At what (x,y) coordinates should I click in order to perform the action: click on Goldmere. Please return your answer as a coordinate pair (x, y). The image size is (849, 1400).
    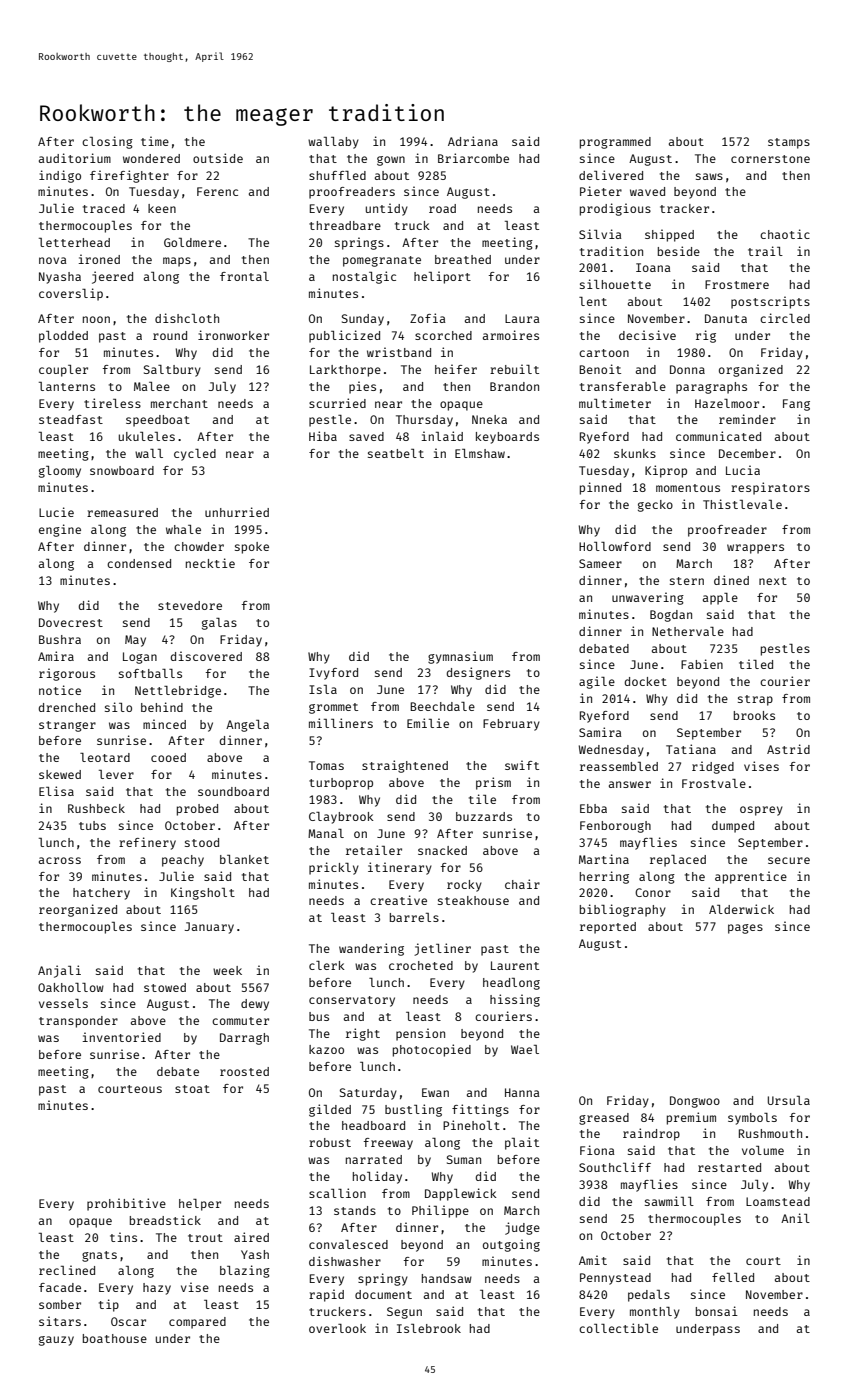
    Looking at the image, I should click on (192, 242).
